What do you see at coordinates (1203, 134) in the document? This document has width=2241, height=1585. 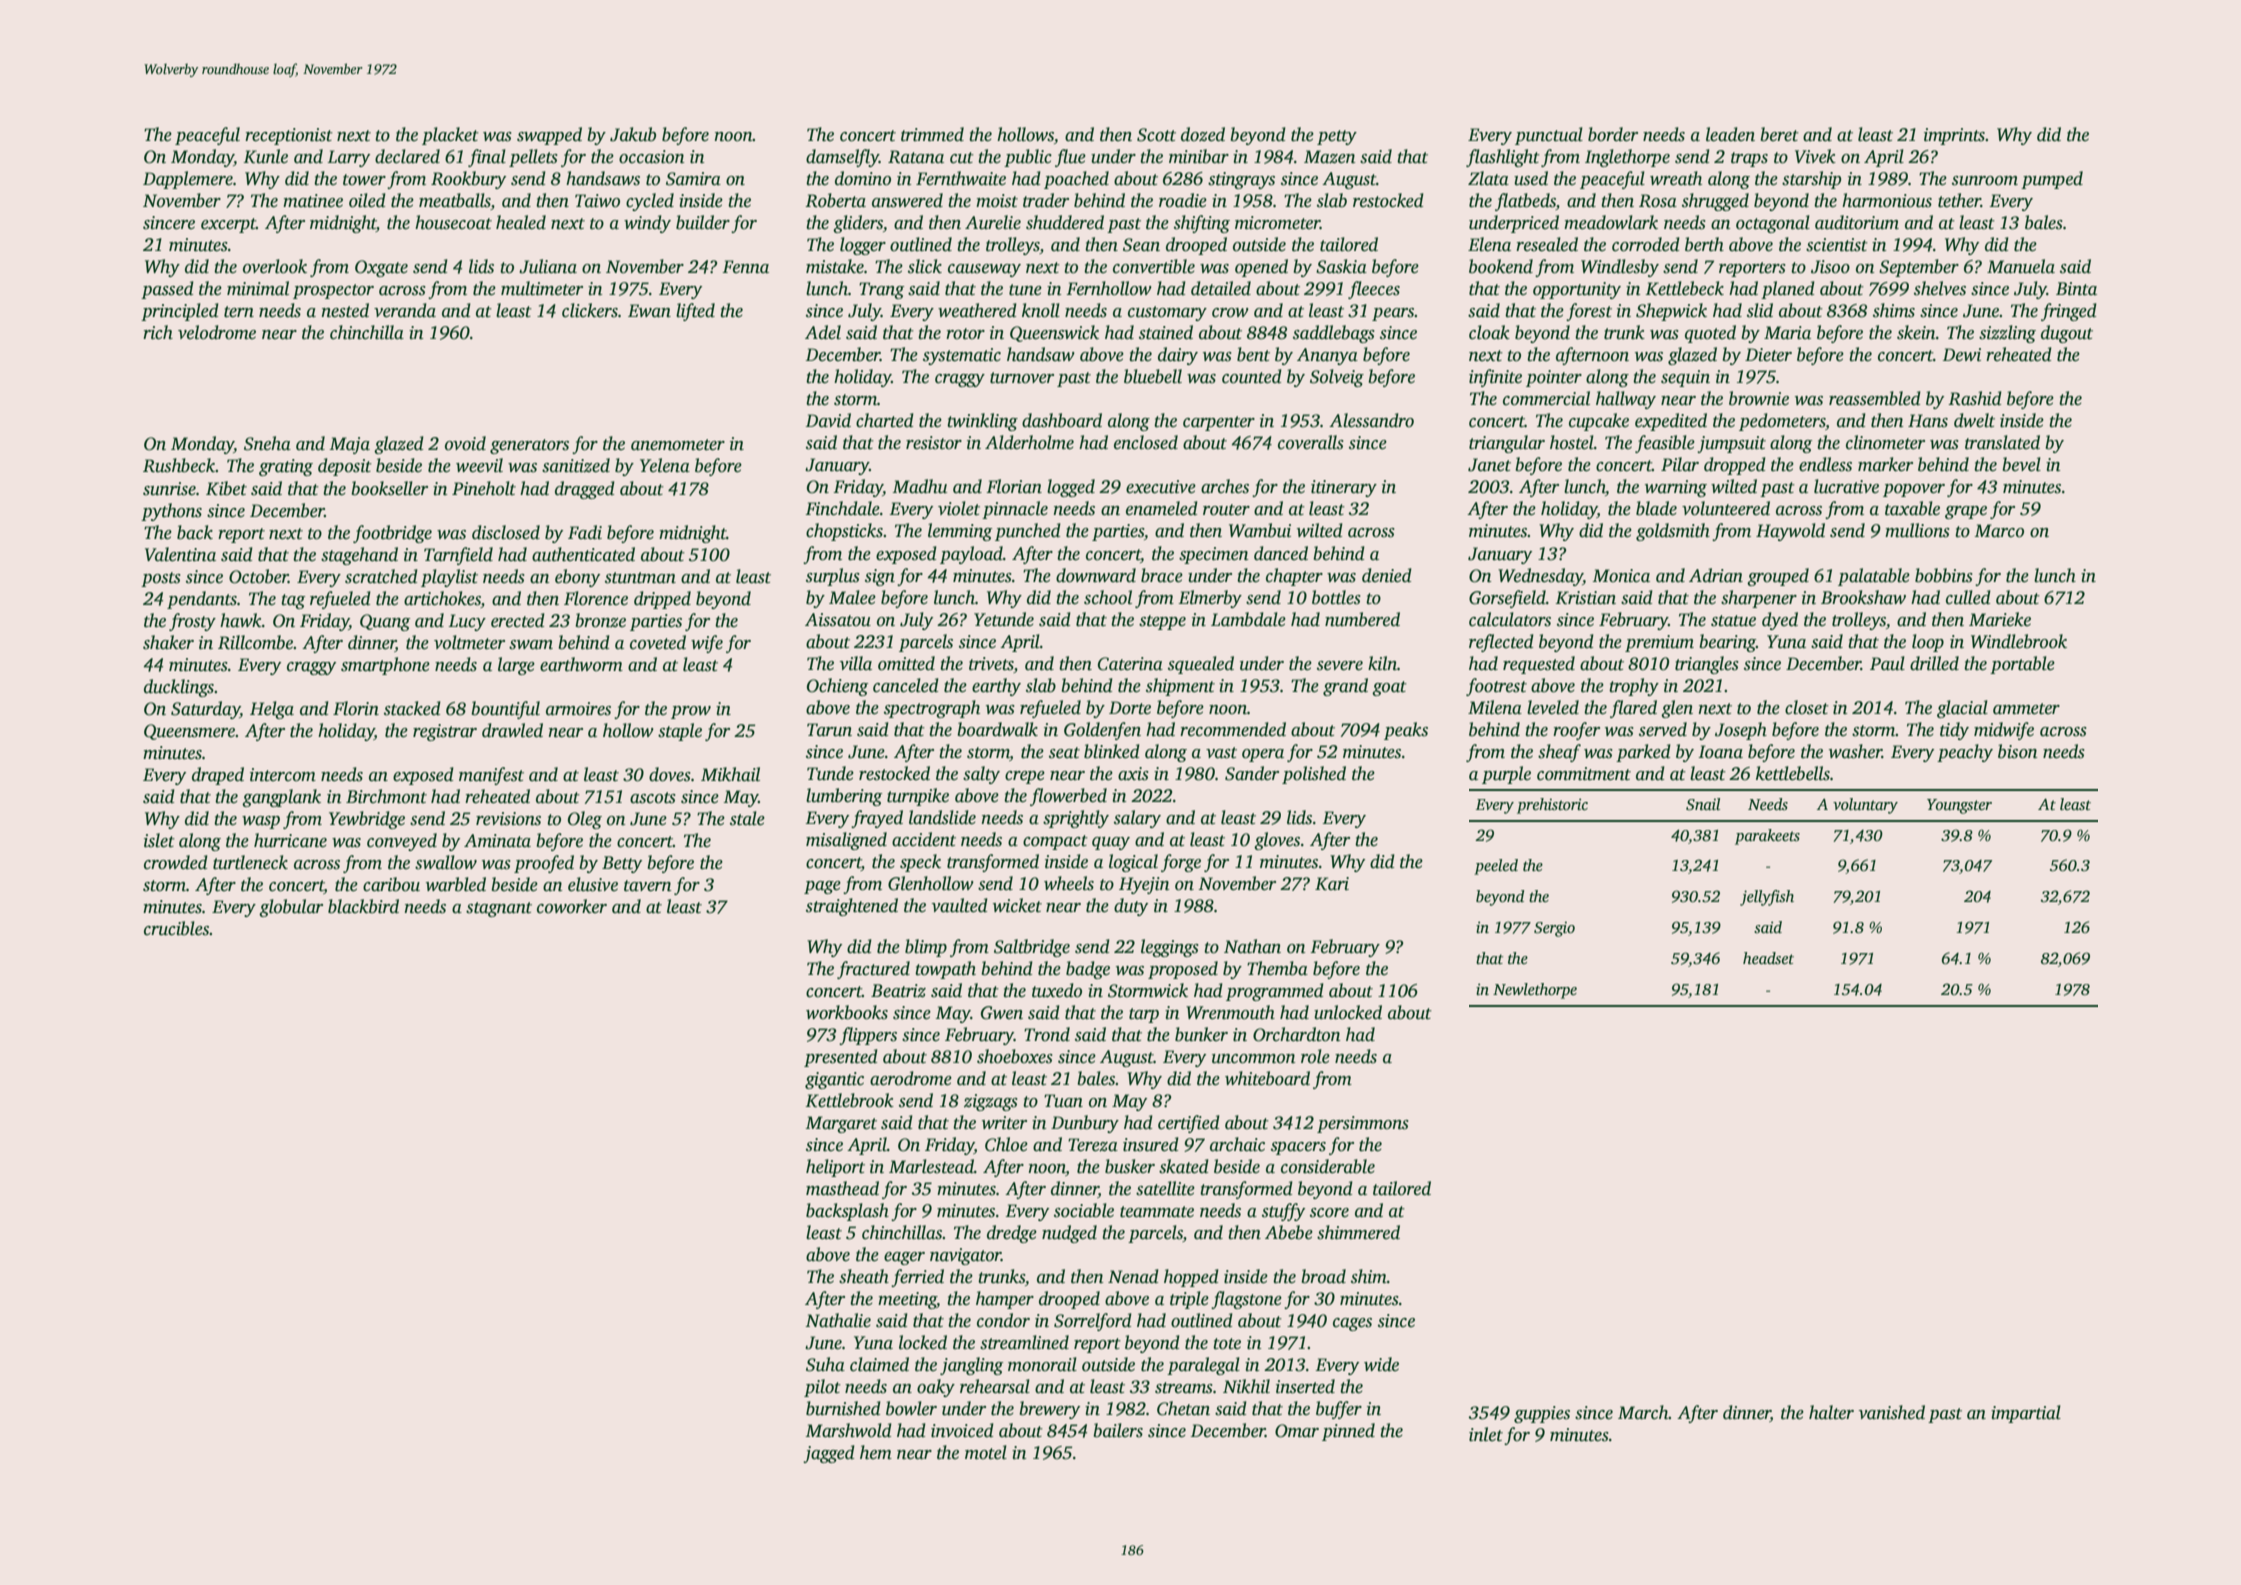 I see `dozed` at bounding box center [1203, 134].
